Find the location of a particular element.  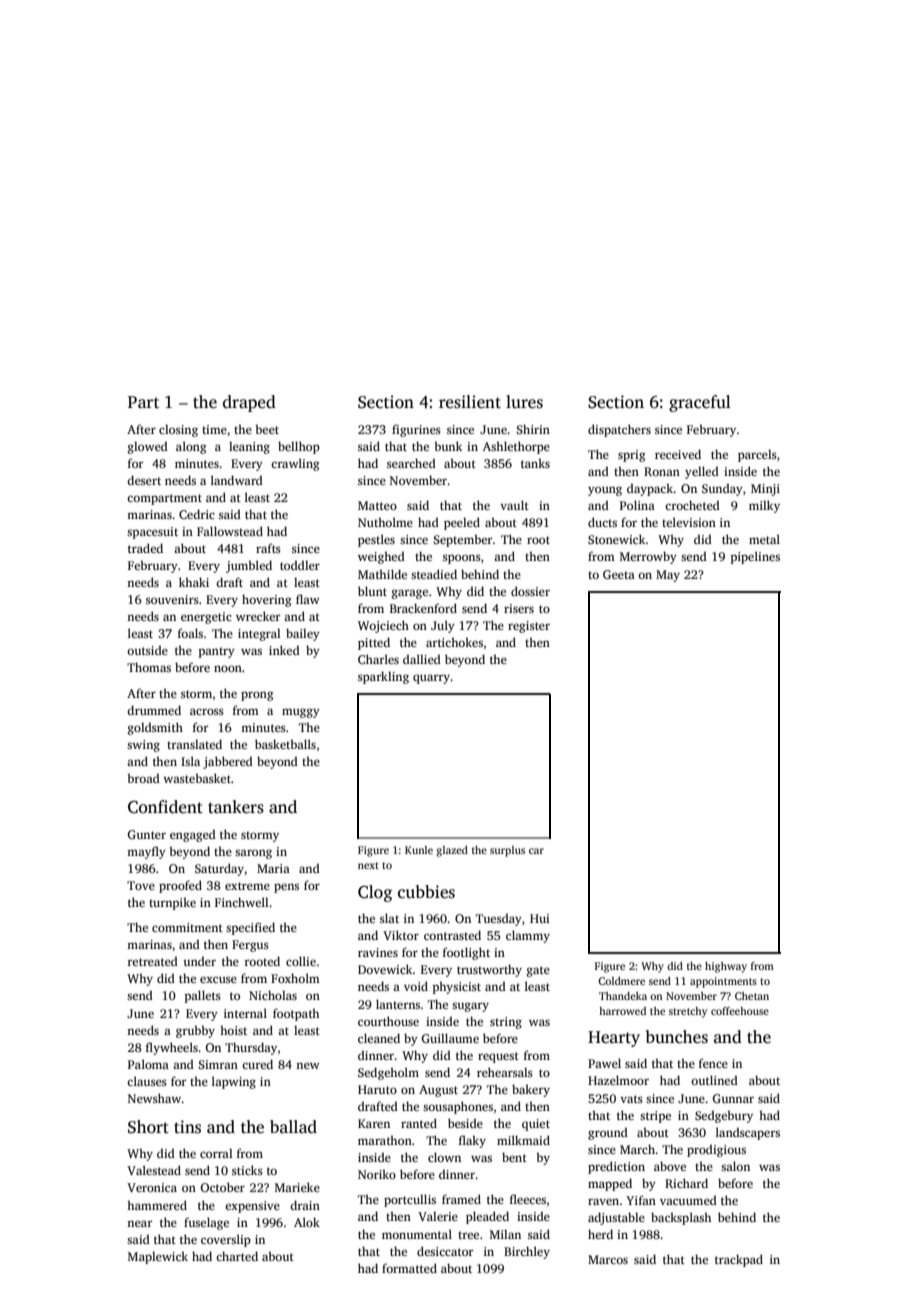

highway is located at coordinates (726, 967).
